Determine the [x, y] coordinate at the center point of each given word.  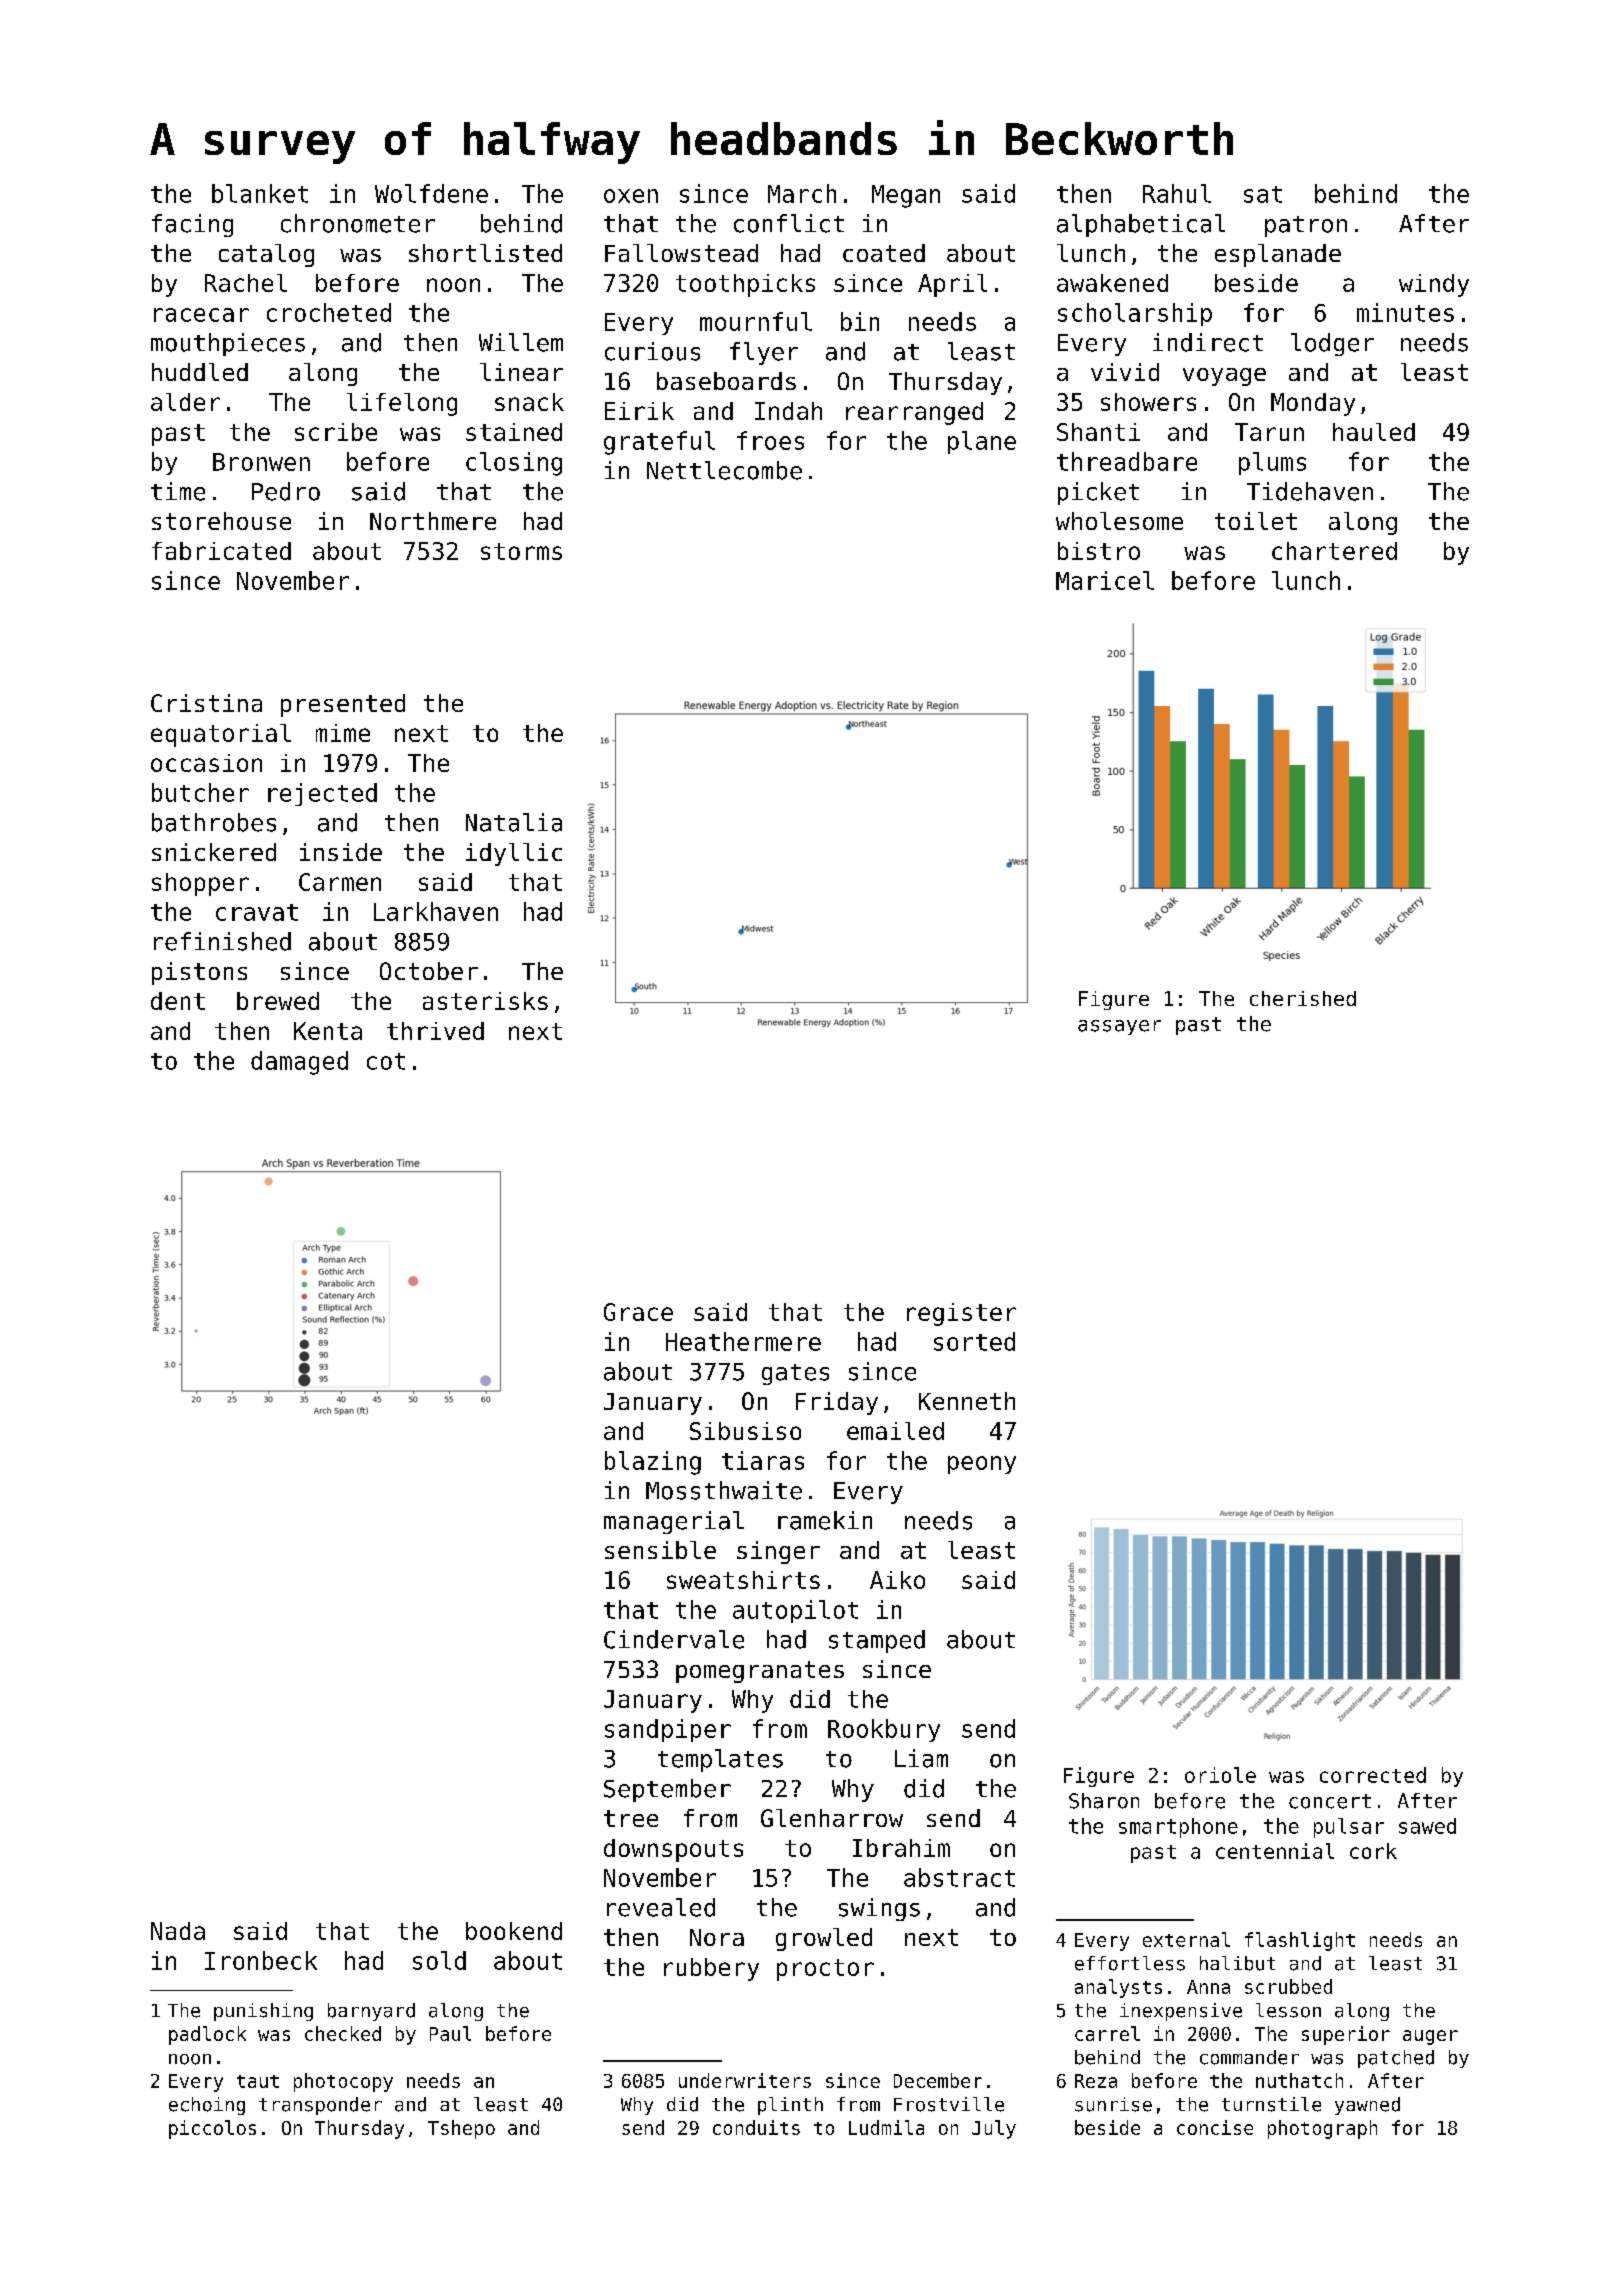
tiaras [763, 1460]
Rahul [1177, 193]
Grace [638, 1312]
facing [192, 225]
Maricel [1105, 580]
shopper [200, 884]
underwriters [745, 2080]
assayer [1119, 1027]
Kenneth [967, 1401]
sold [439, 1960]
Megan [906, 196]
